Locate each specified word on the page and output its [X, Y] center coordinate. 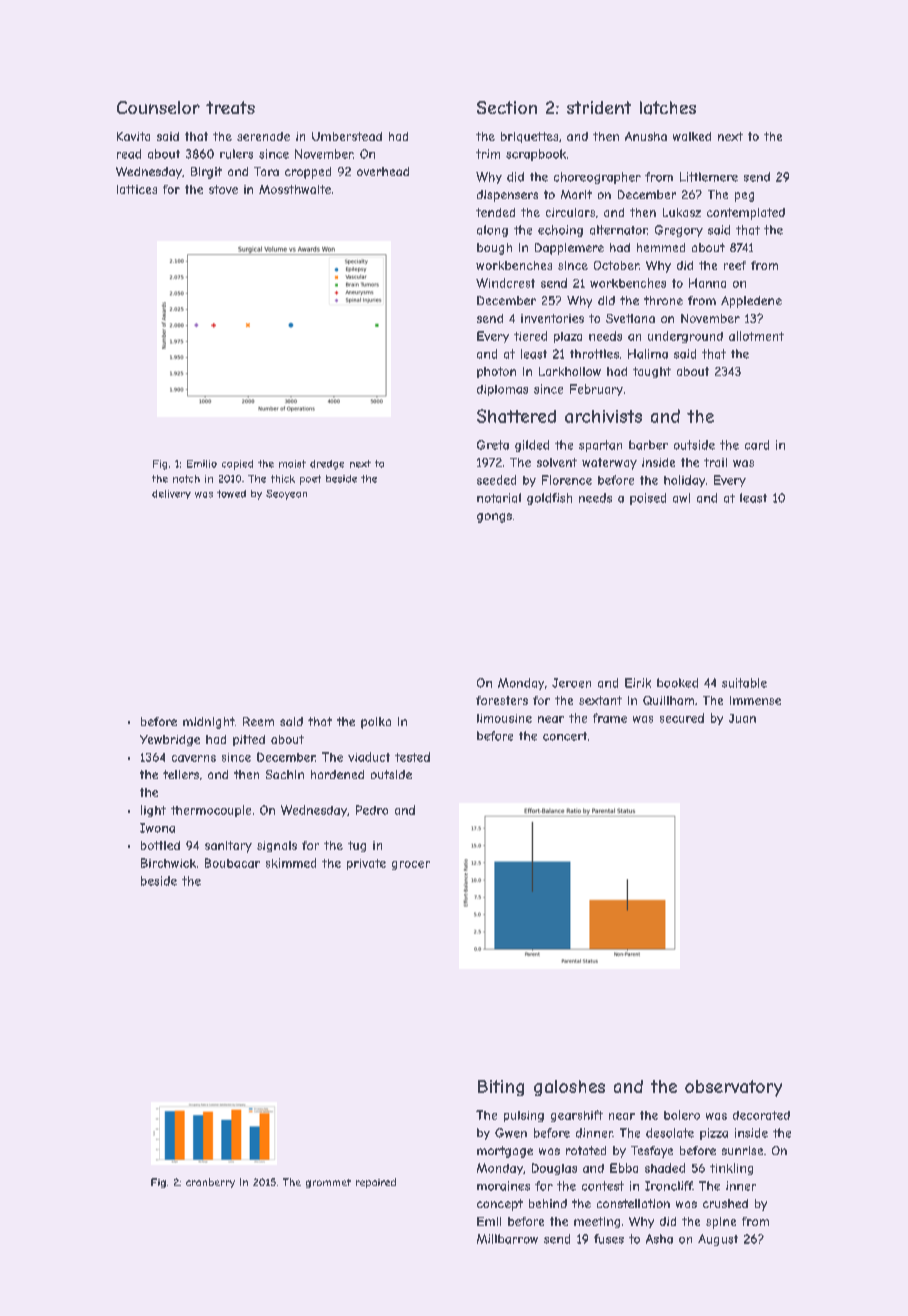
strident [599, 107]
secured [682, 718]
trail [715, 462]
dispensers [507, 196]
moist [292, 464]
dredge [327, 465]
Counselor [158, 107]
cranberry [210, 1183]
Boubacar [232, 863]
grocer [411, 865]
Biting [501, 1088]
